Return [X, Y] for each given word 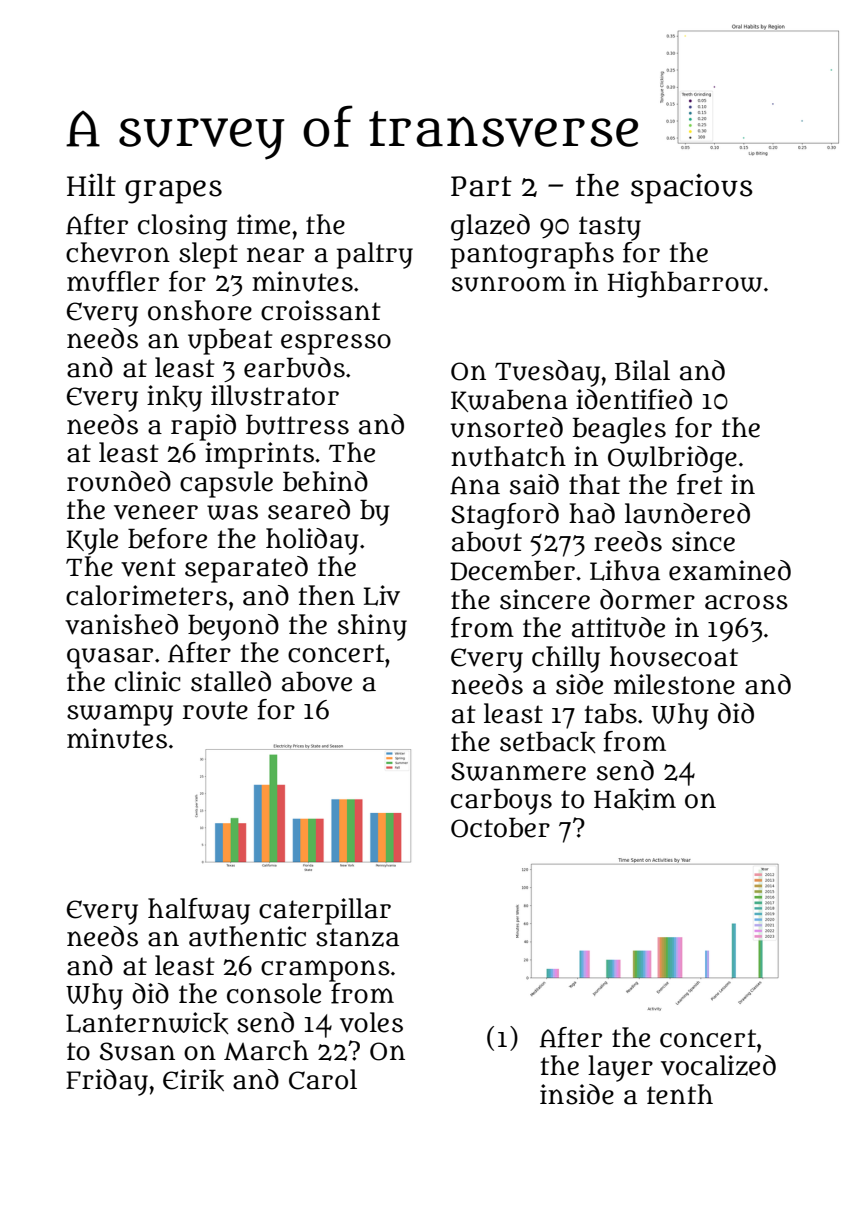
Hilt [91, 185]
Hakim [635, 799]
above [317, 681]
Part [481, 186]
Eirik [193, 1080]
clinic [147, 681]
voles [371, 1022]
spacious [692, 189]
